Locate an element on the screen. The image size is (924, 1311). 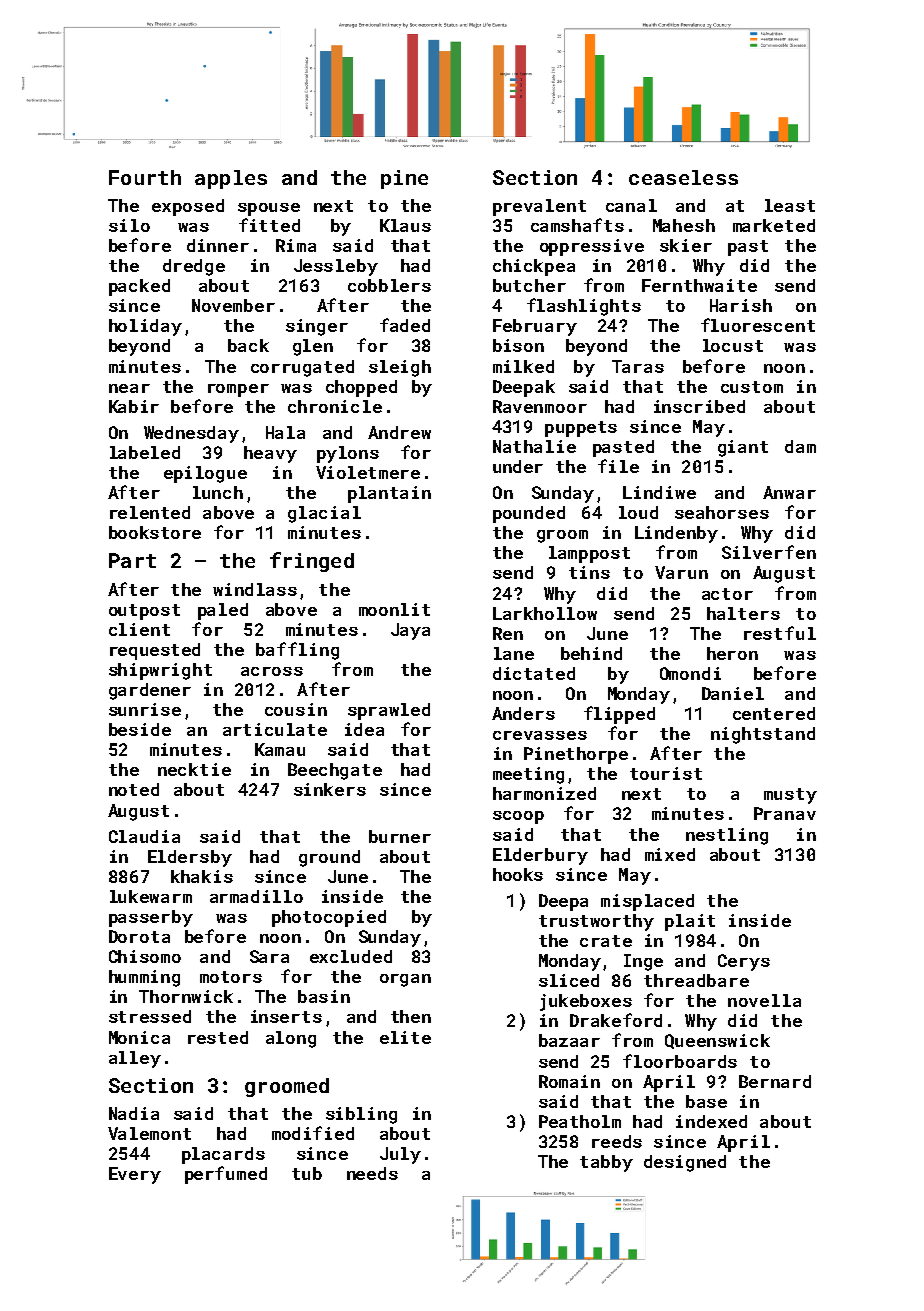
Drakeford is located at coordinates (616, 1020).
